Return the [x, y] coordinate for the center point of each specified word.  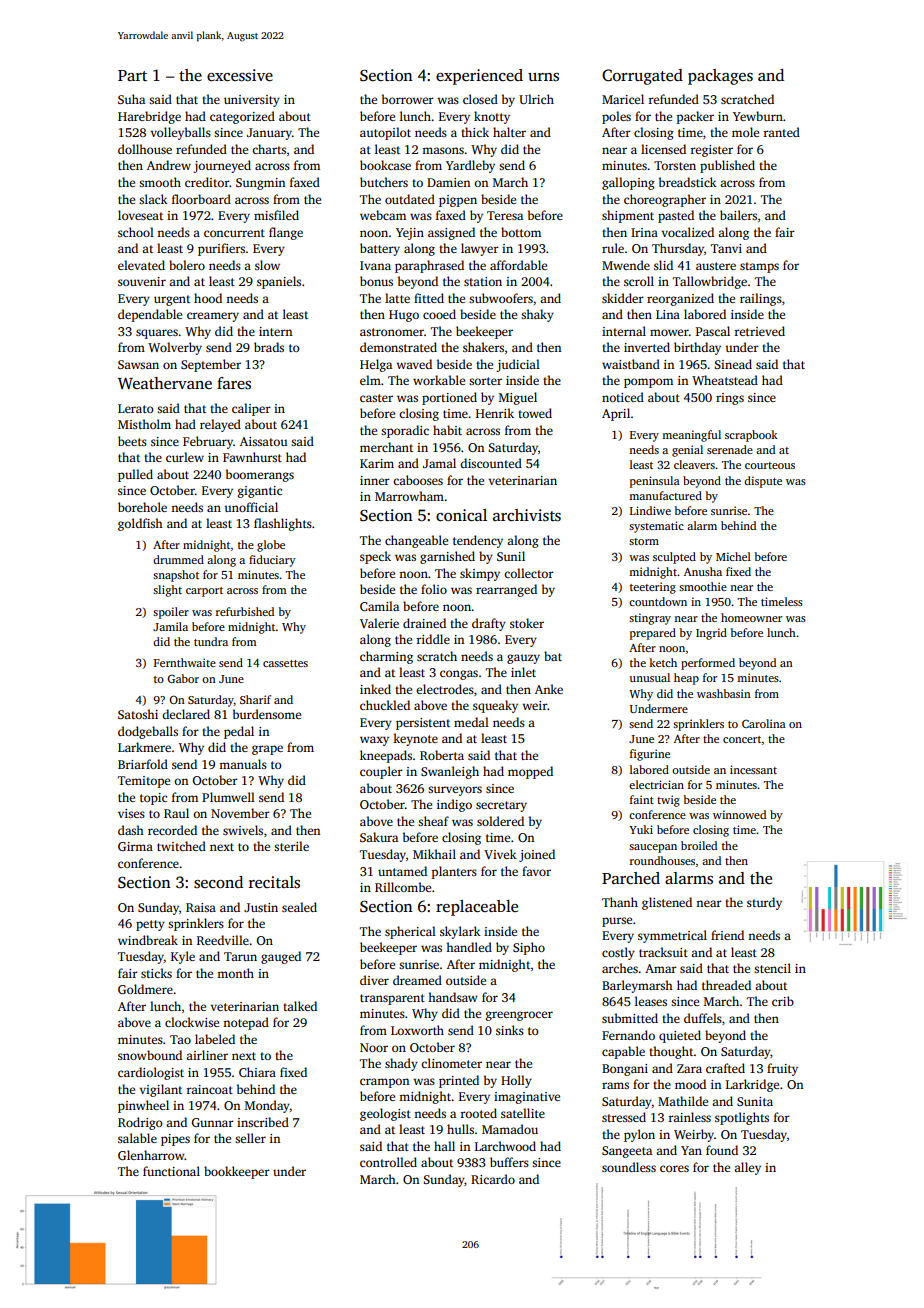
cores [674, 1168]
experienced [479, 77]
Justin [261, 907]
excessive [240, 75]
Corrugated [642, 77]
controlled [388, 1162]
